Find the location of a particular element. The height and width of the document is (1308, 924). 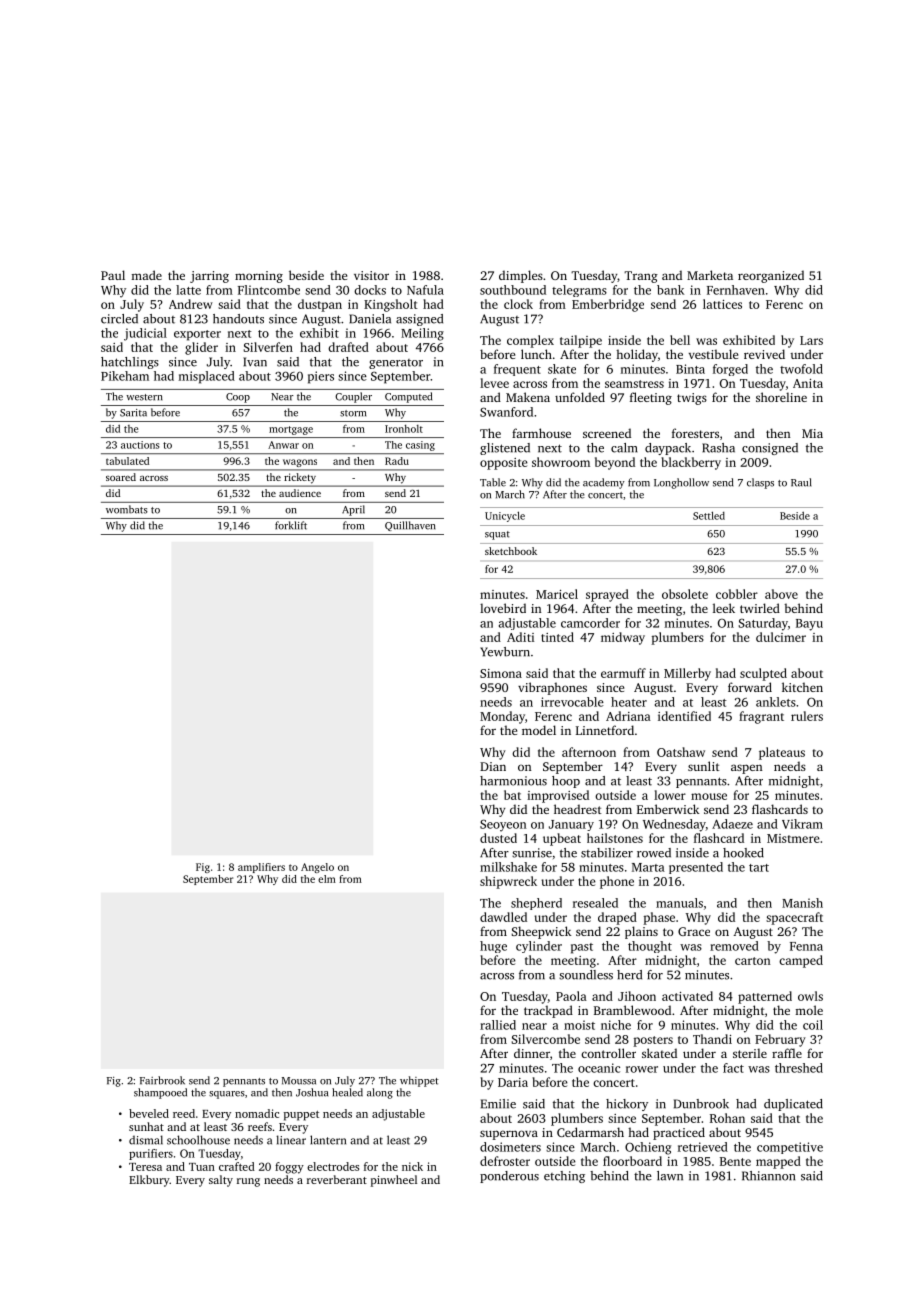

made is located at coordinates (146, 275).
